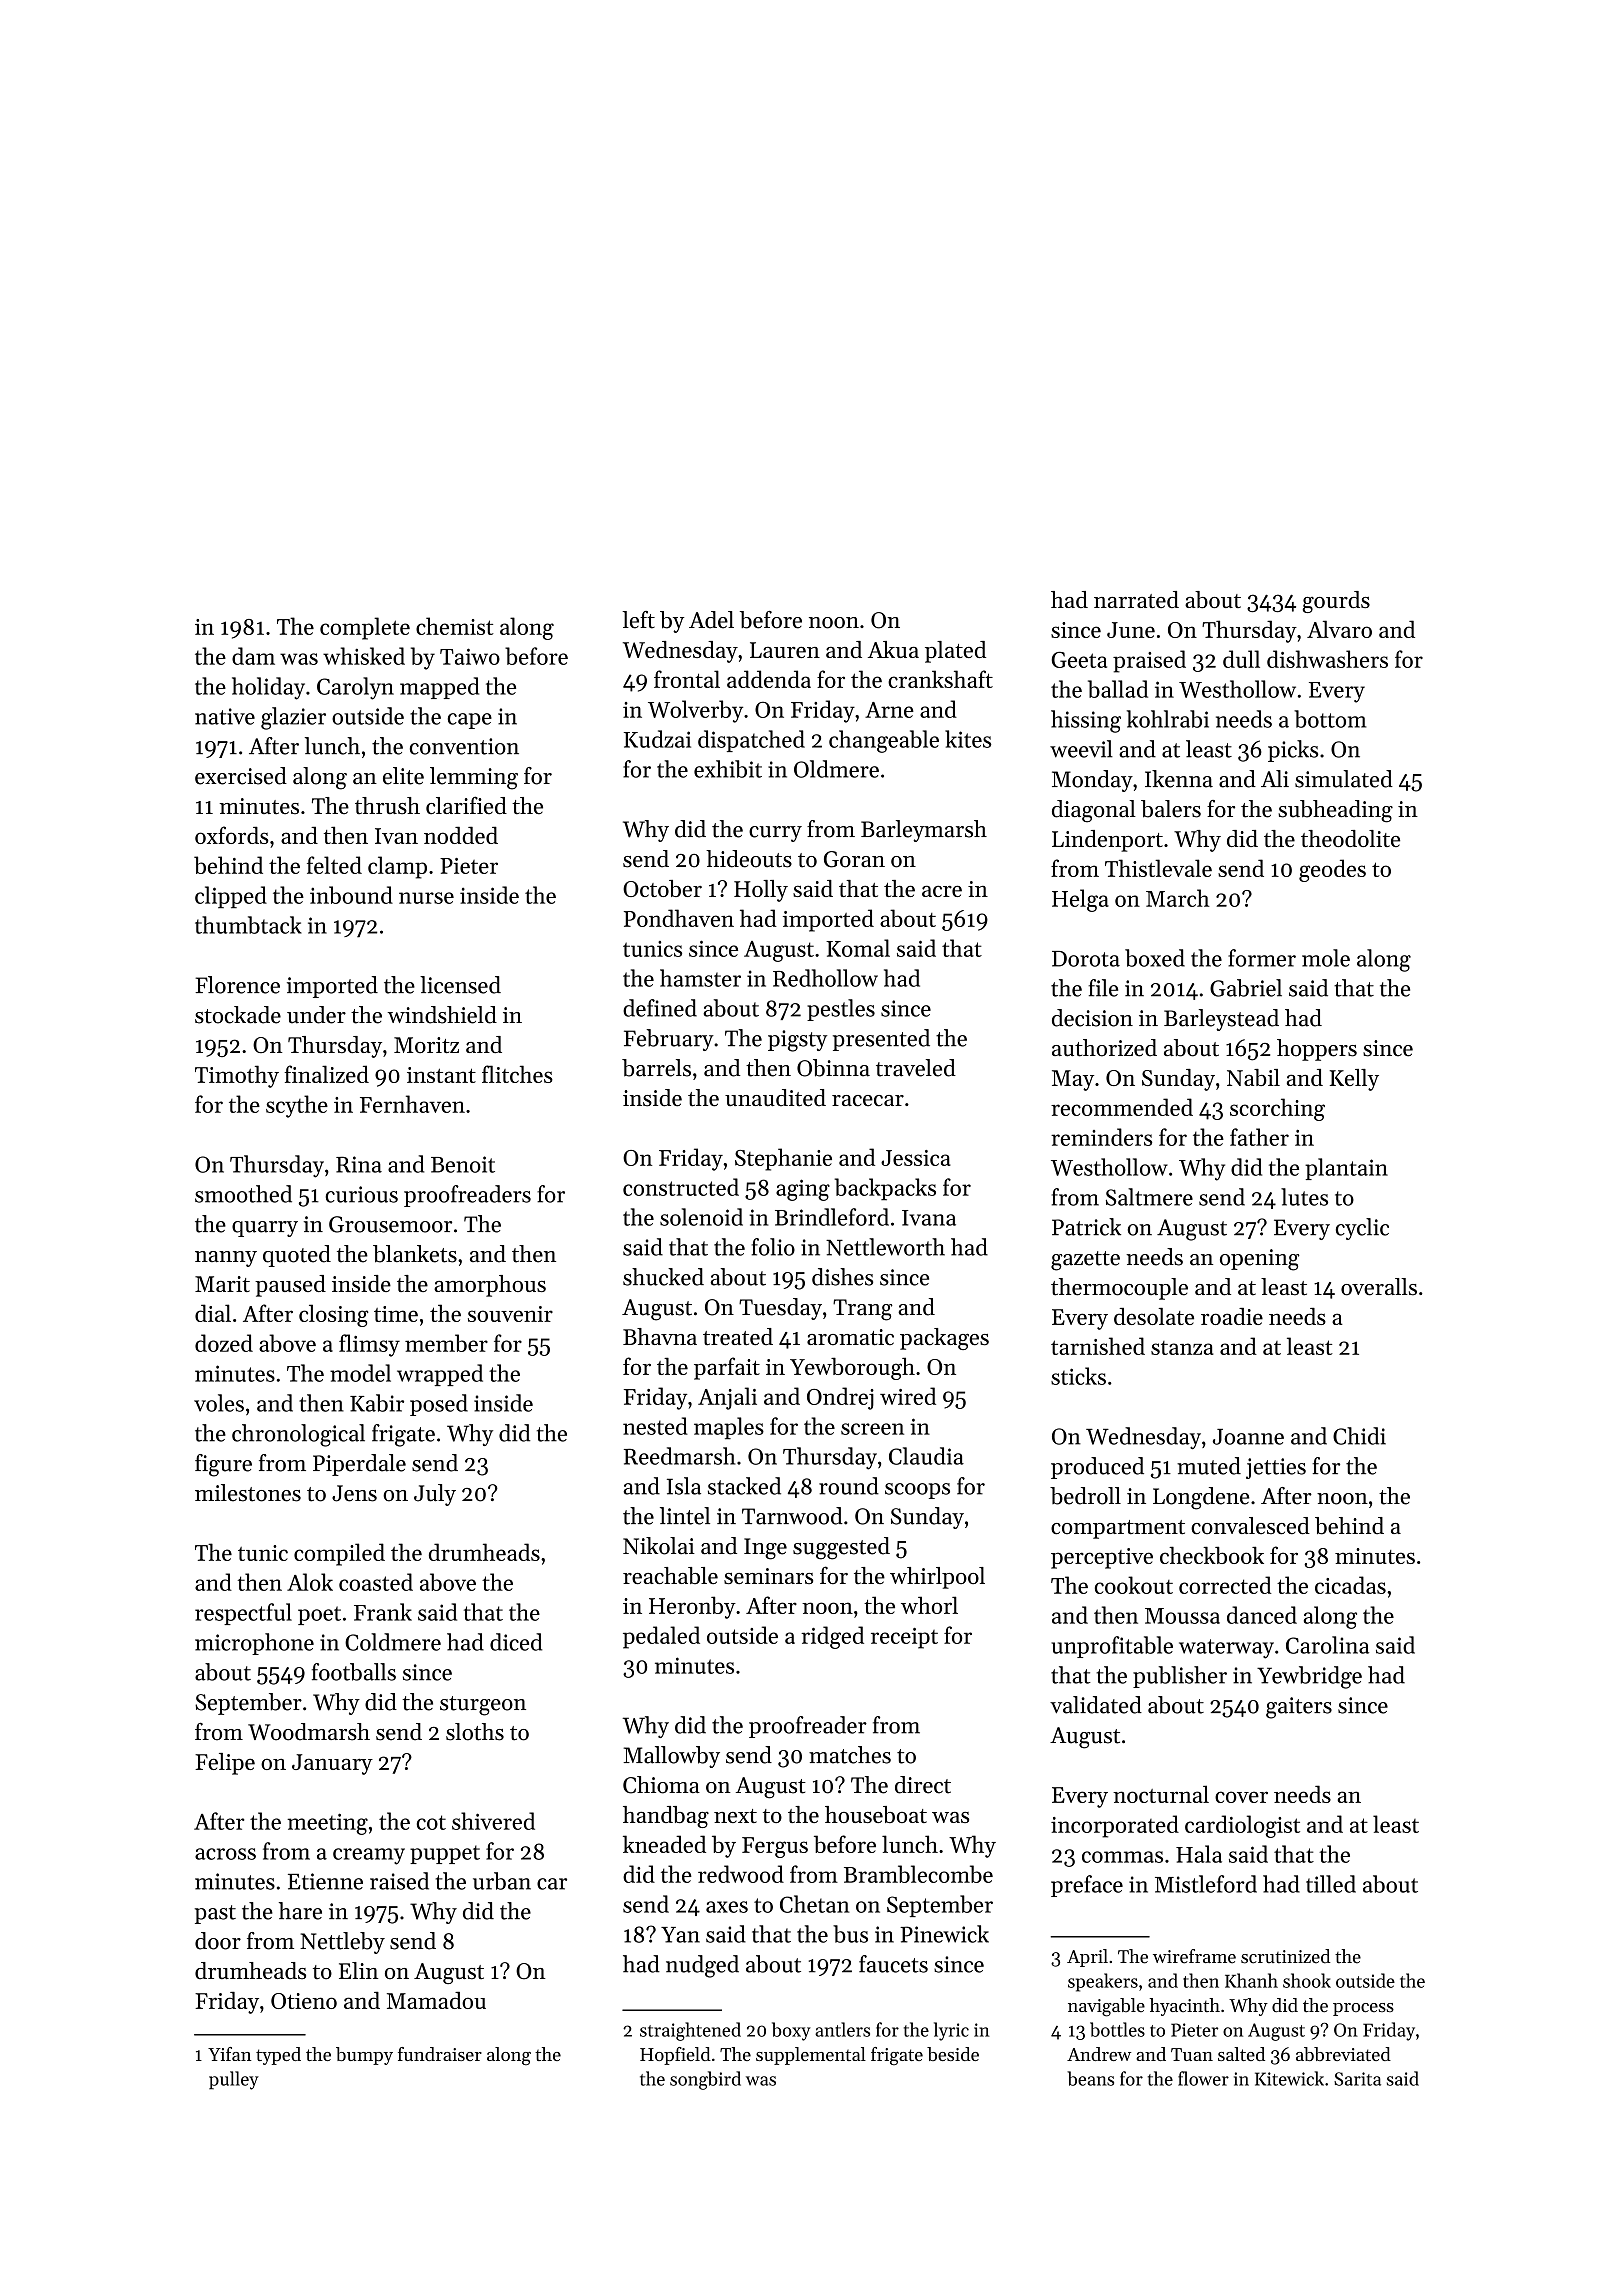  I want to click on chemist, so click(455, 626).
